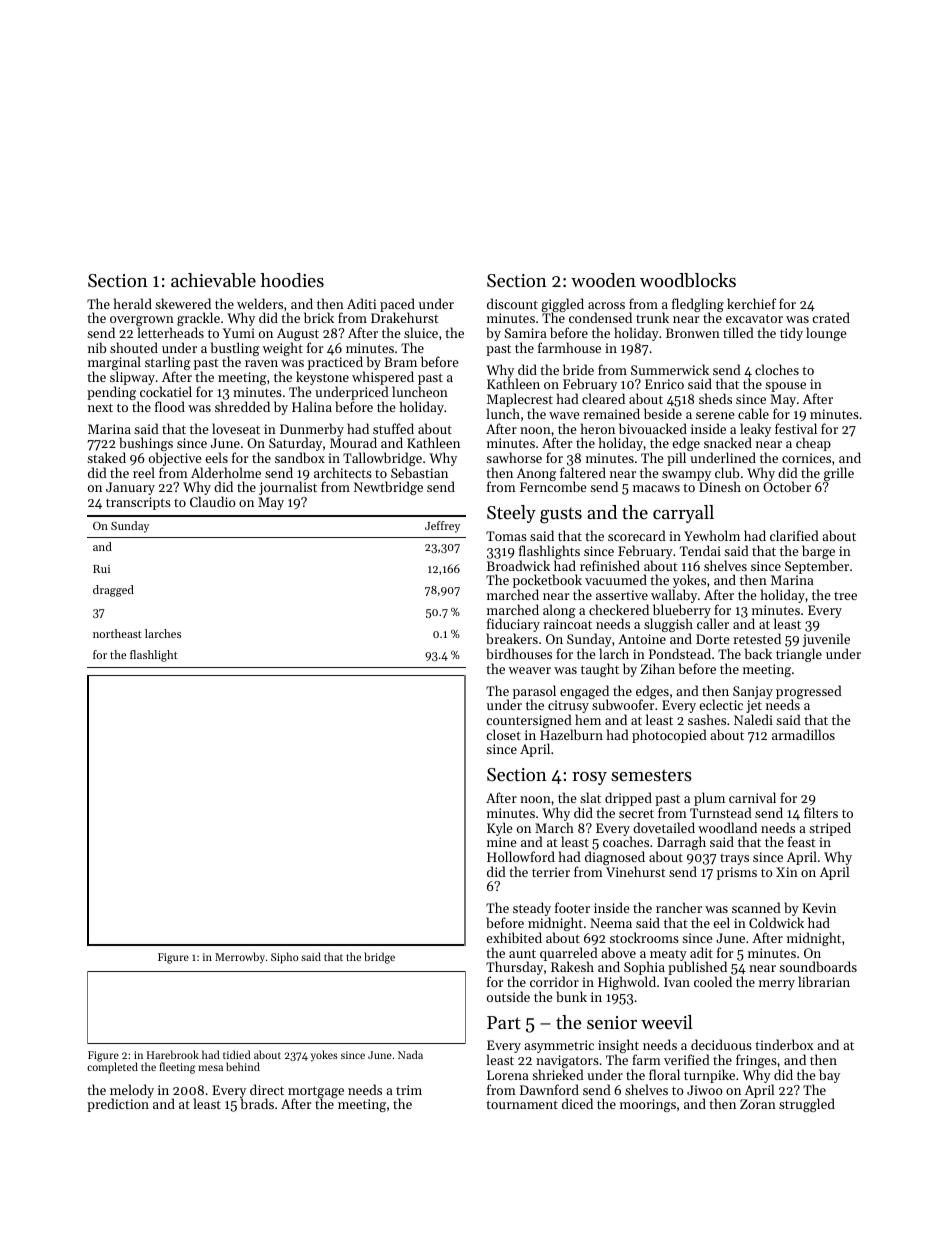  I want to click on bride, so click(578, 369).
